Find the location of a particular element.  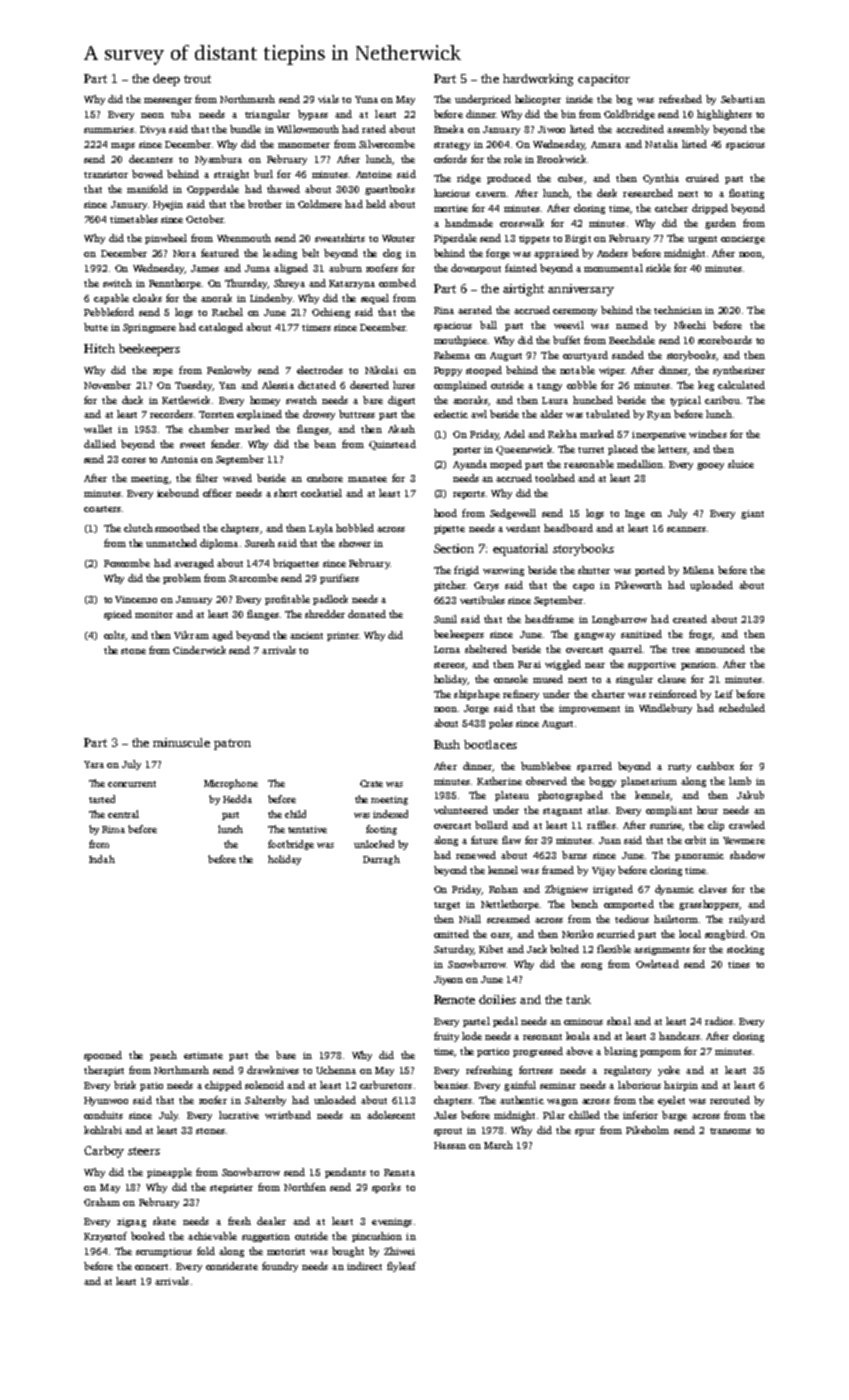

floating is located at coordinates (746, 194).
